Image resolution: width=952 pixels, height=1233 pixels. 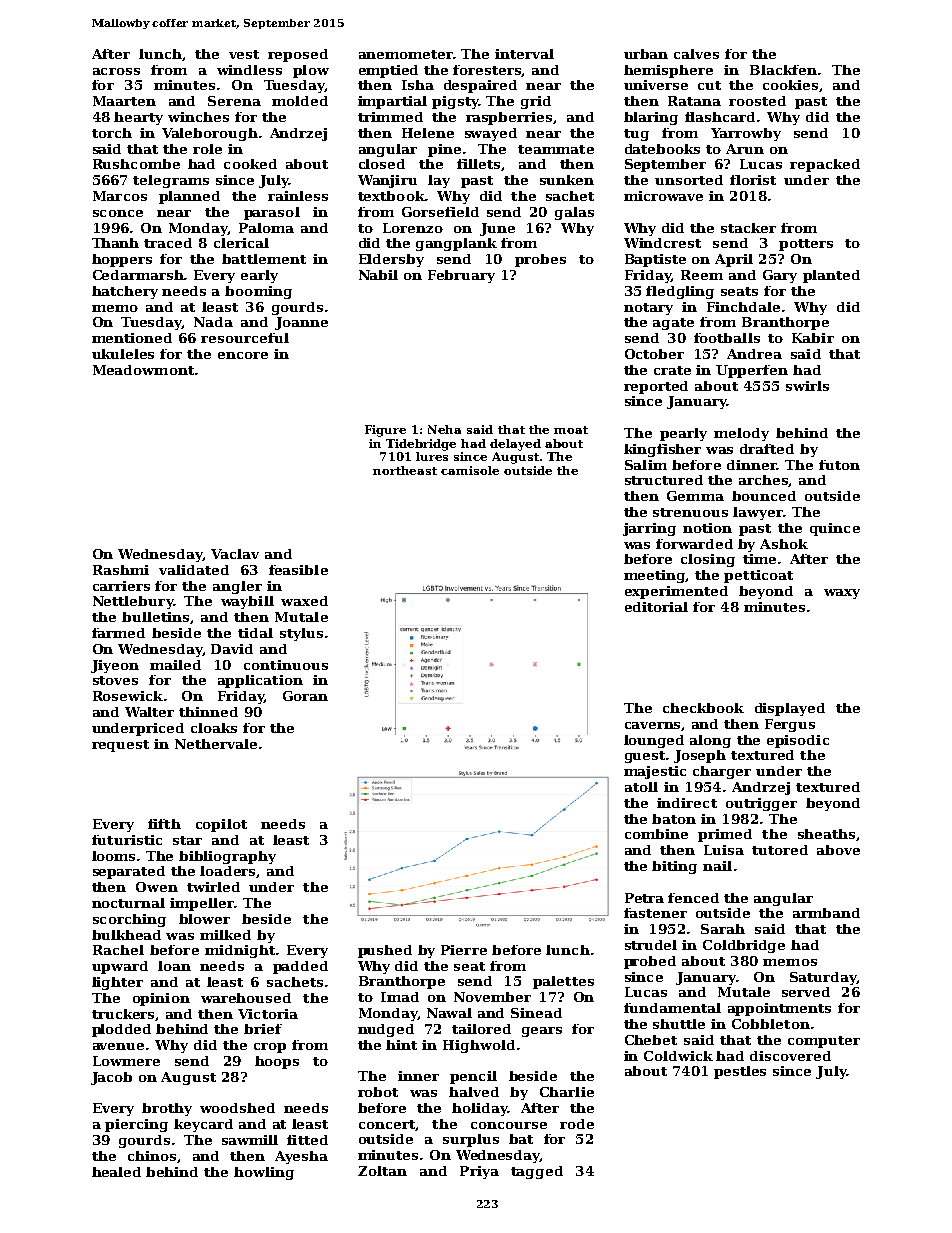 What do you see at coordinates (243, 355) in the document?
I see `encore` at bounding box center [243, 355].
